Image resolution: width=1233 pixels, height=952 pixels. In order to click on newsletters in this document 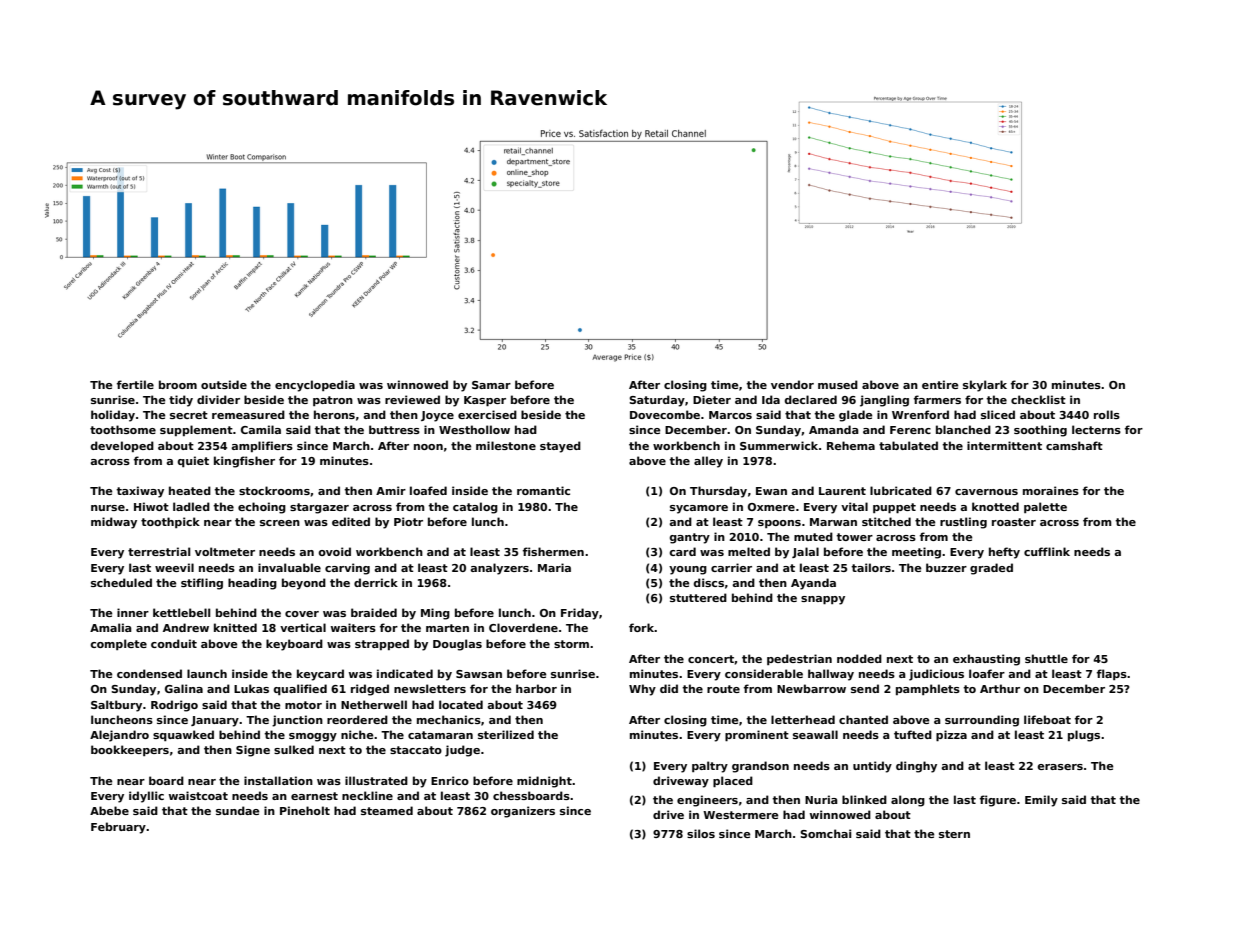, I will do `click(430, 688)`.
